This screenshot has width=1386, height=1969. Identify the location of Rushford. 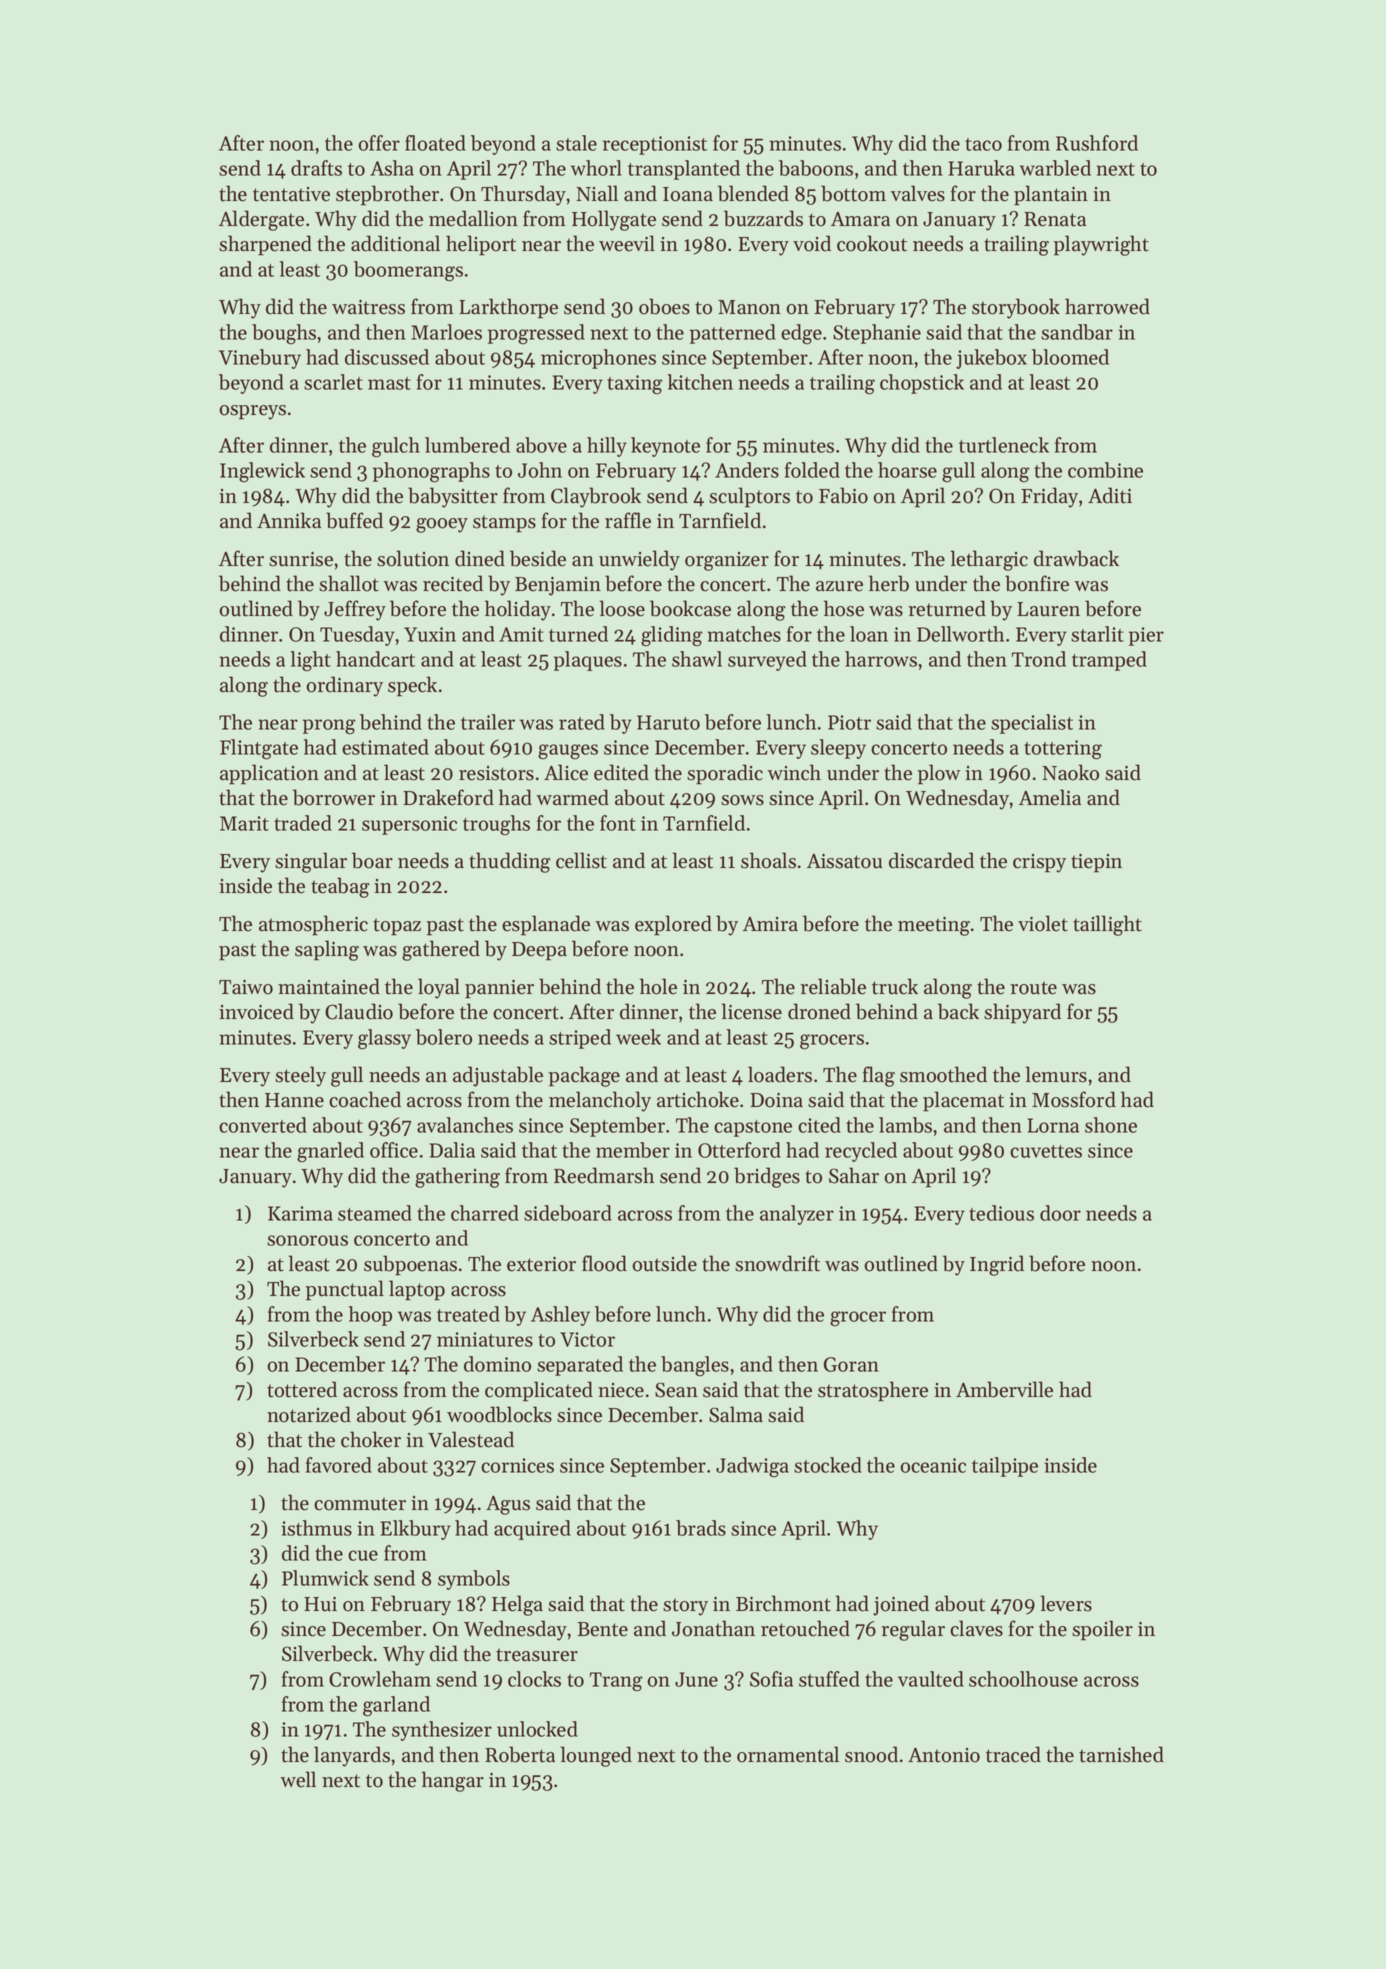
(1097, 143).
